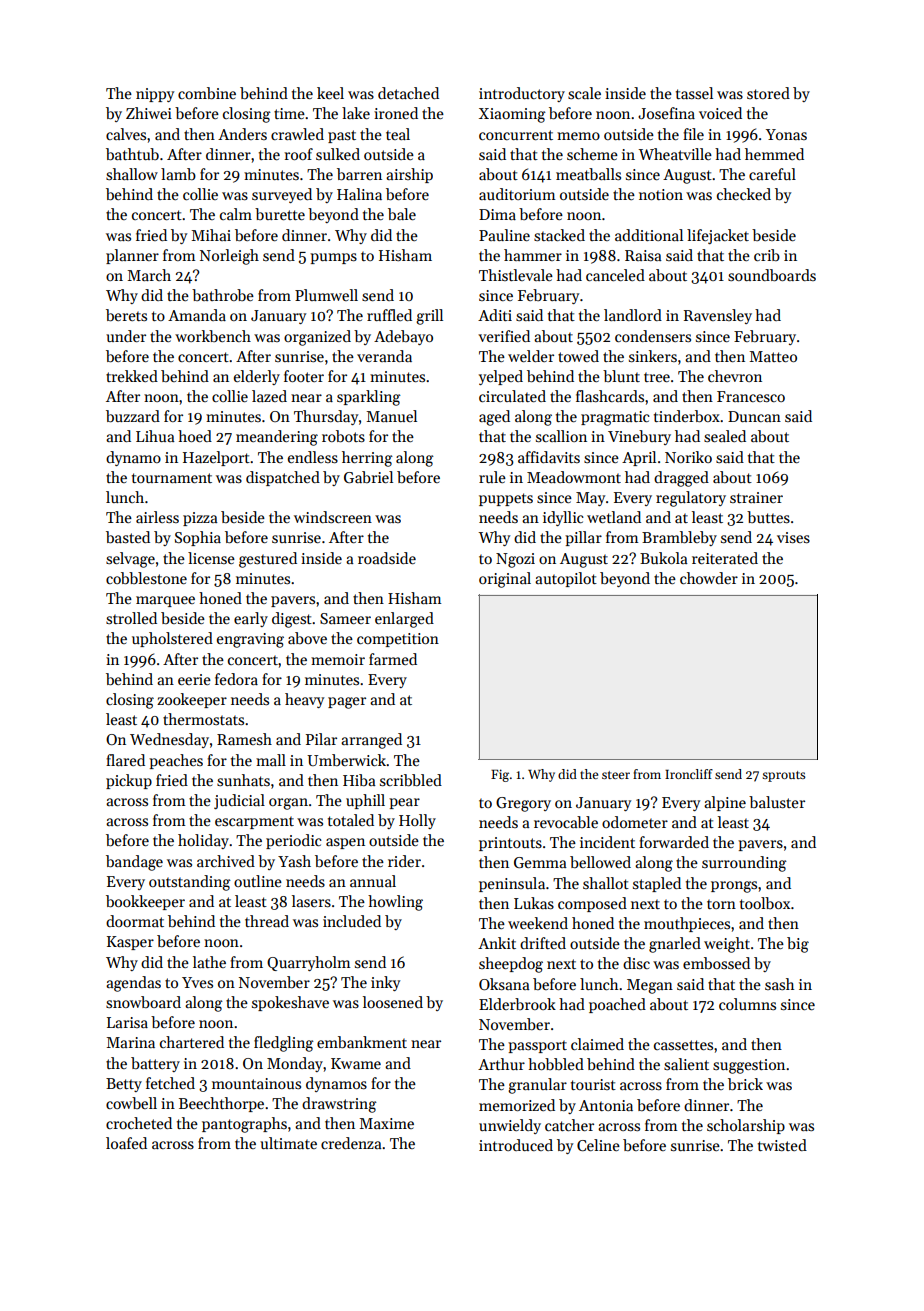 This screenshot has width=924, height=1311. I want to click on shallow, so click(132, 174).
